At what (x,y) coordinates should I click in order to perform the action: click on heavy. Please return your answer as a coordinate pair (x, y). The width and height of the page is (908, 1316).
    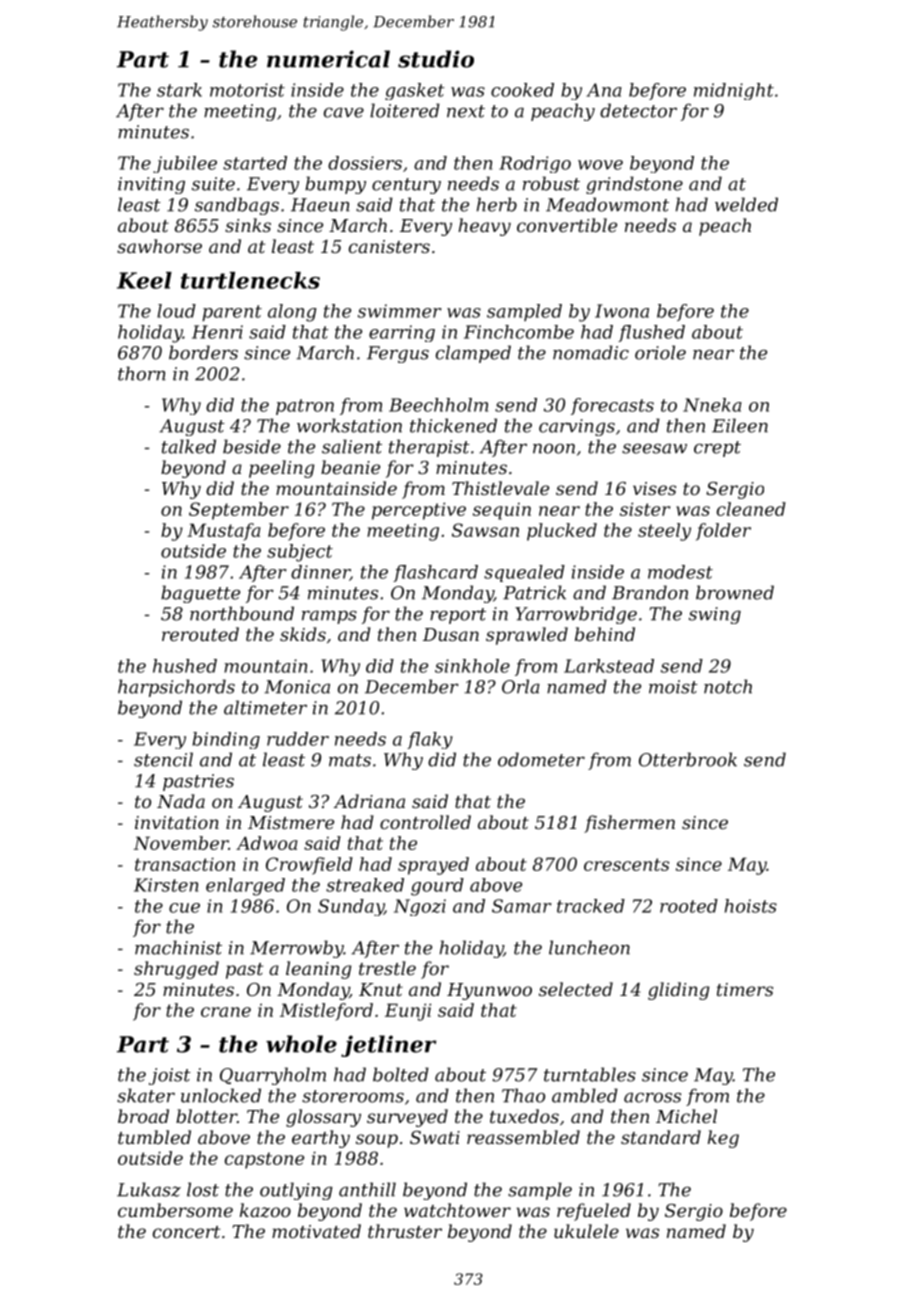
    Looking at the image, I should click on (484, 227).
